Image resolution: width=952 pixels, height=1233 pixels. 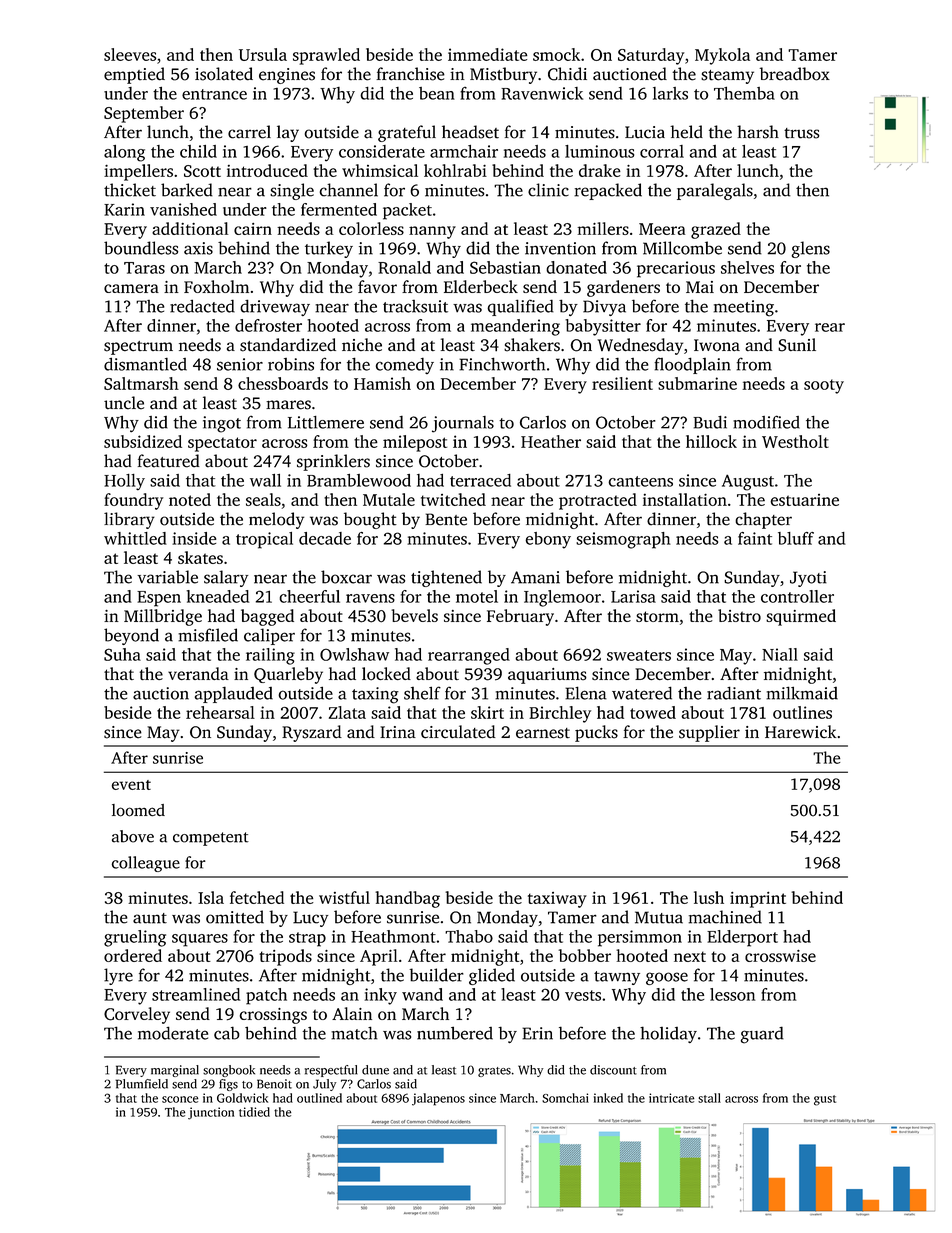 What do you see at coordinates (145, 364) in the page?
I see `dismantled` at bounding box center [145, 364].
